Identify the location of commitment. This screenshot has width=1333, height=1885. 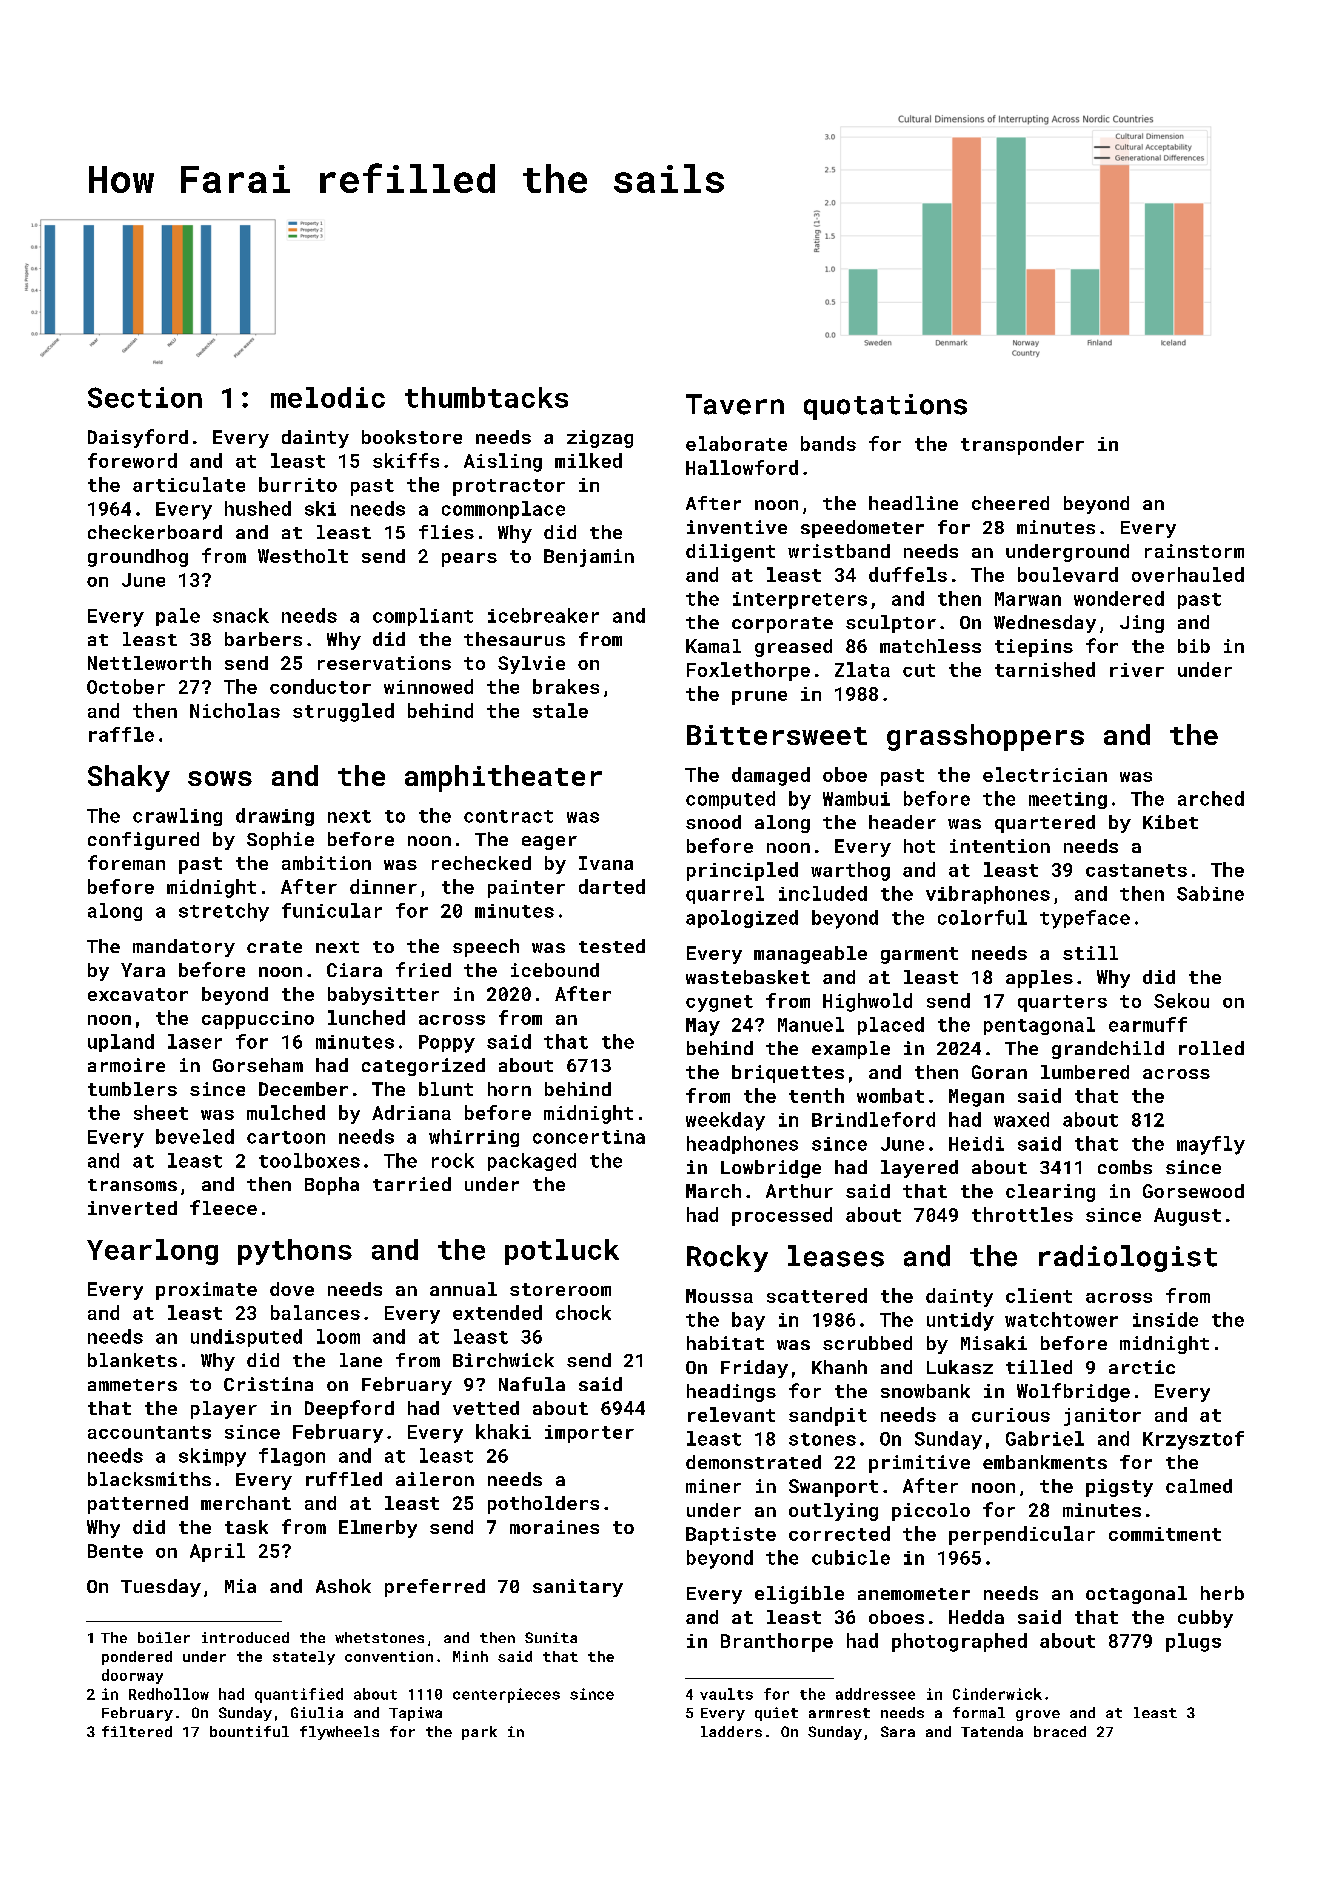
(1165, 1534).
